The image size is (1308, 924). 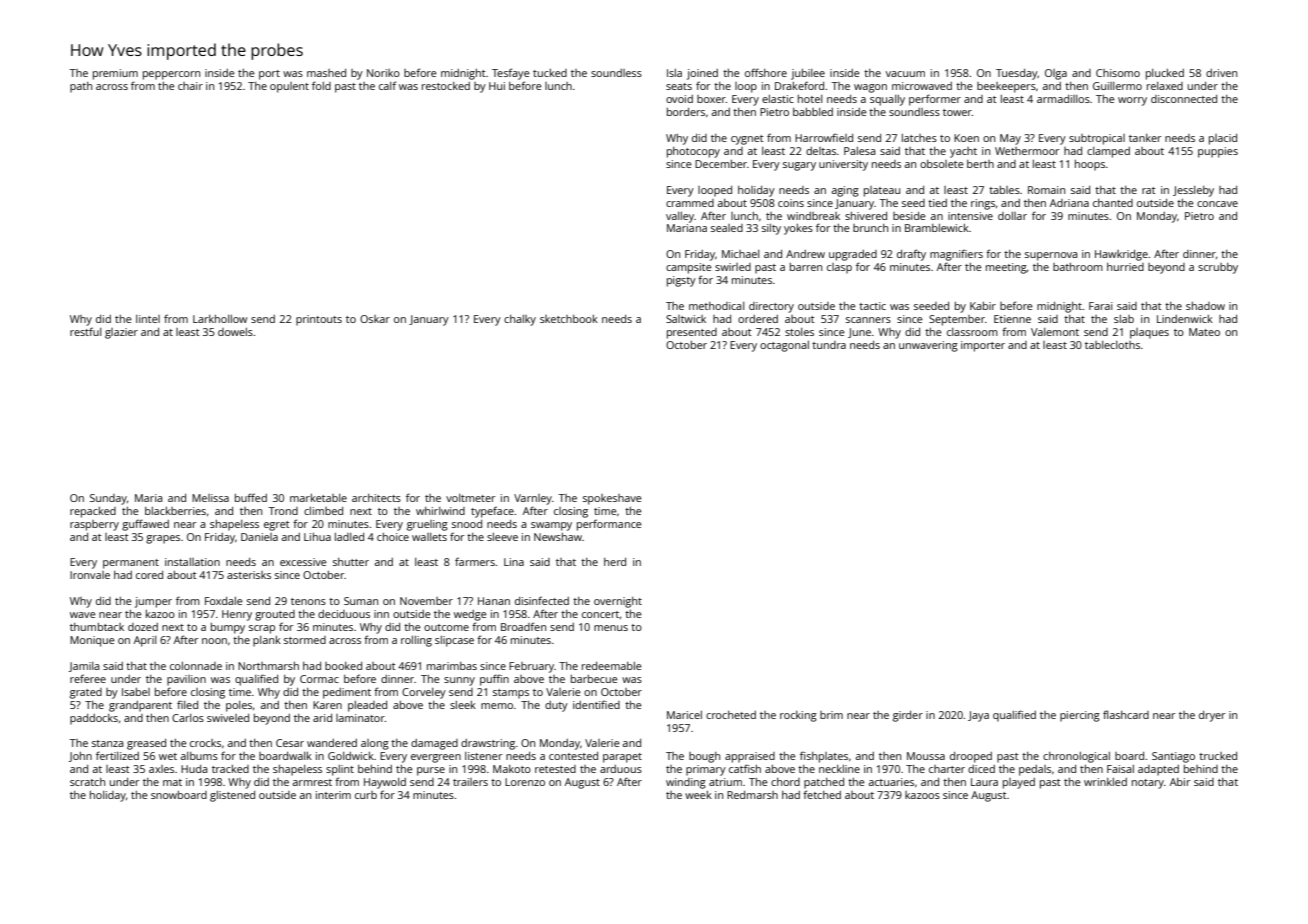 What do you see at coordinates (611, 628) in the document?
I see `menus` at bounding box center [611, 628].
